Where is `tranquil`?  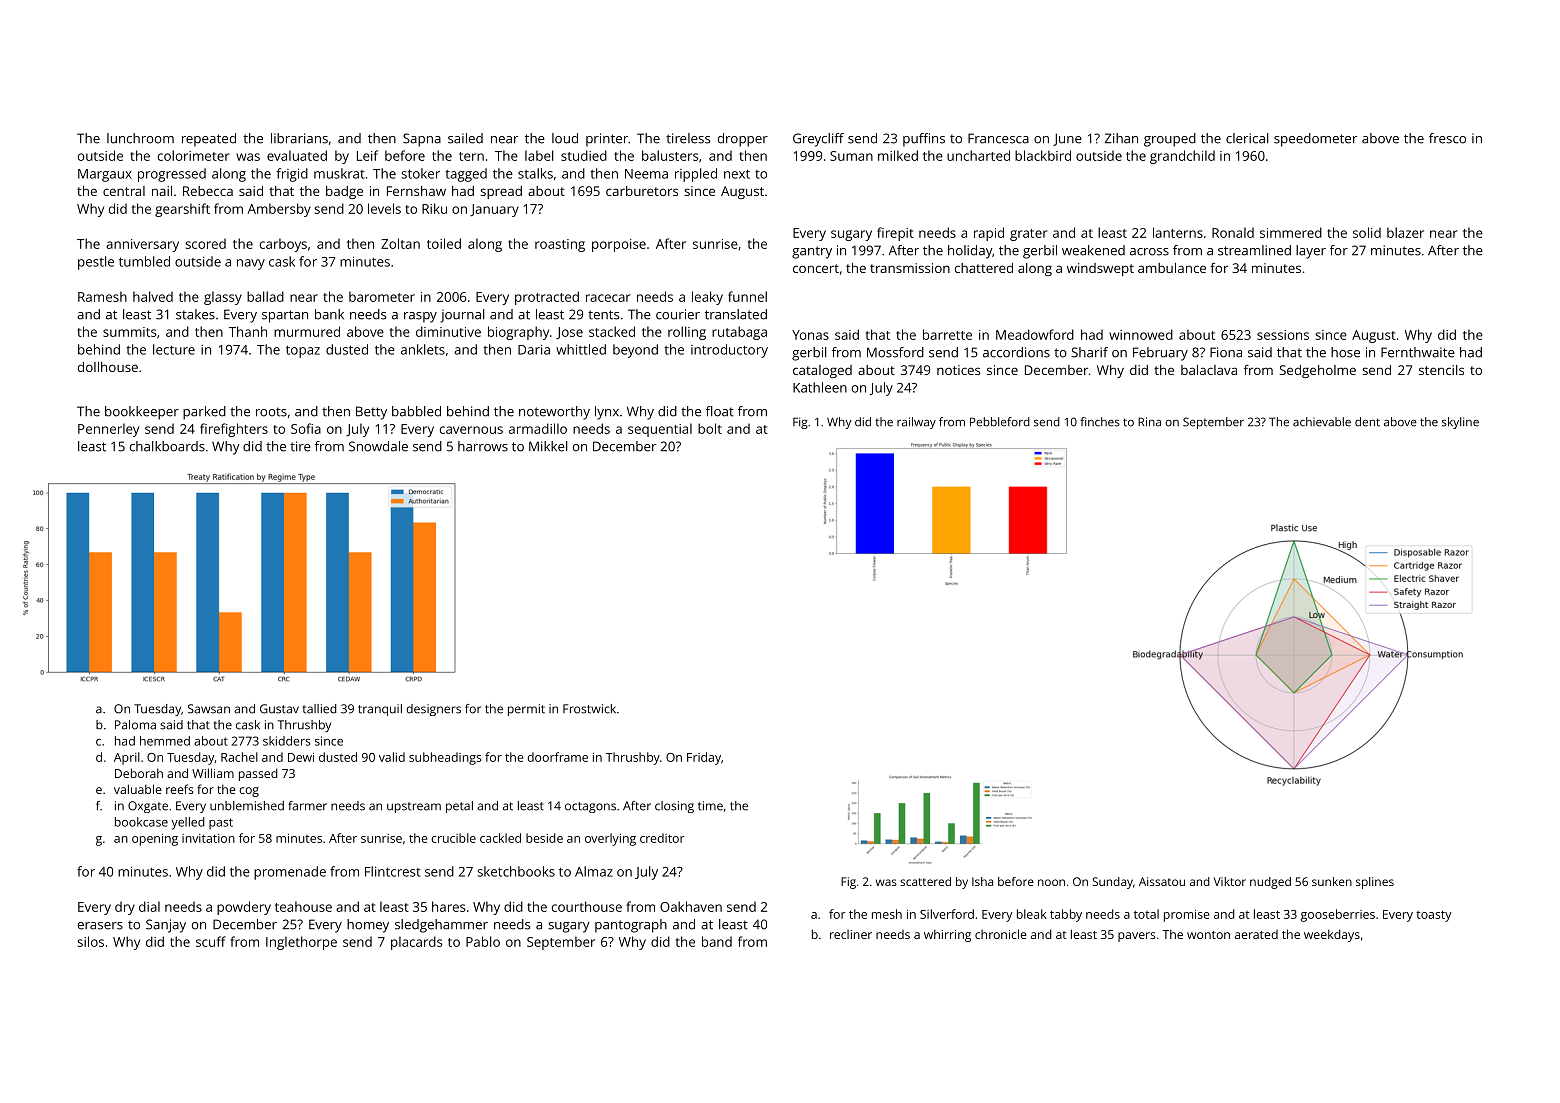
tranquil is located at coordinates (380, 710).
